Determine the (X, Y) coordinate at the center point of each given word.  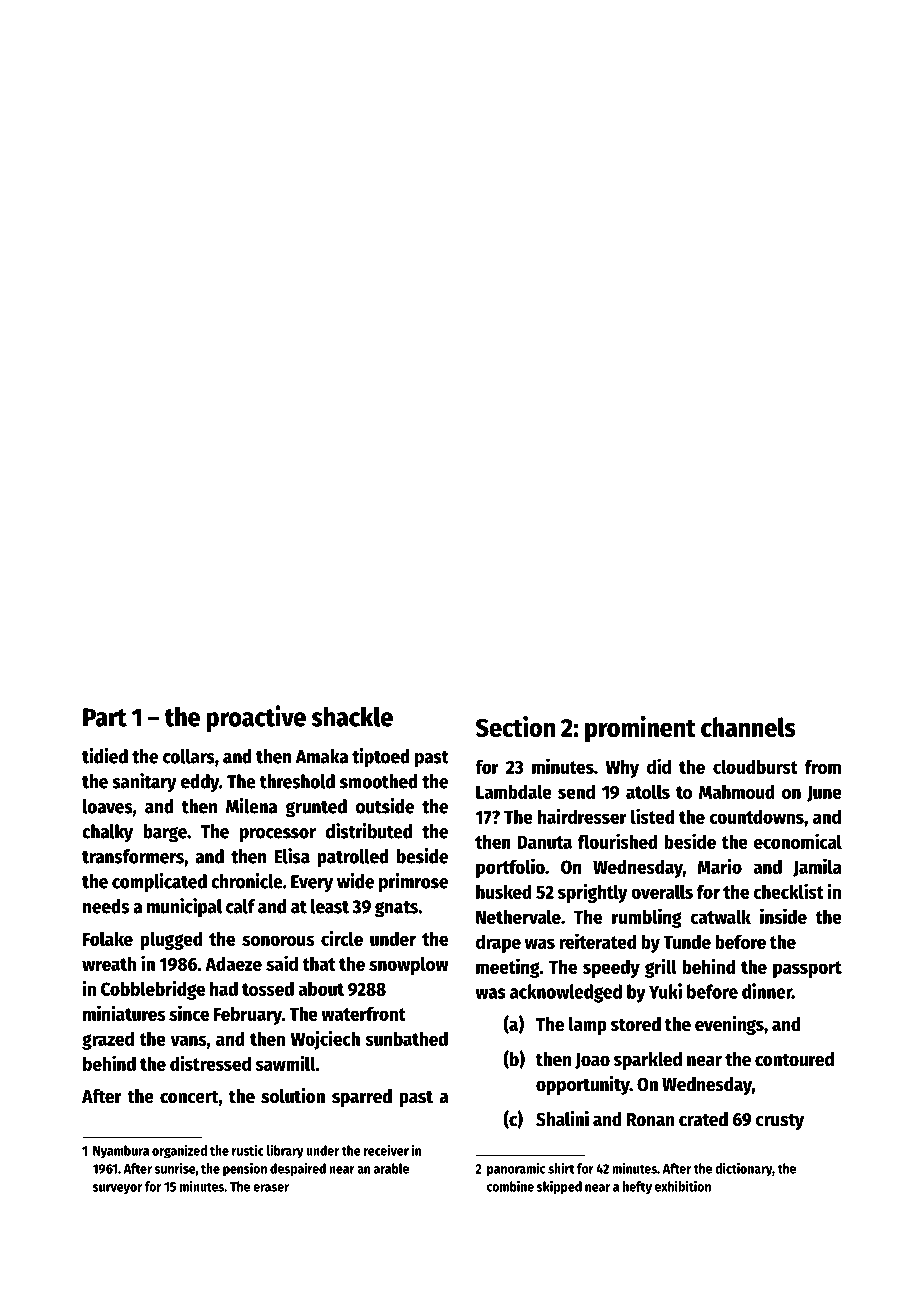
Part (105, 717)
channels (748, 727)
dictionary (743, 1169)
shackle (352, 717)
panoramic (516, 1169)
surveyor (117, 1189)
